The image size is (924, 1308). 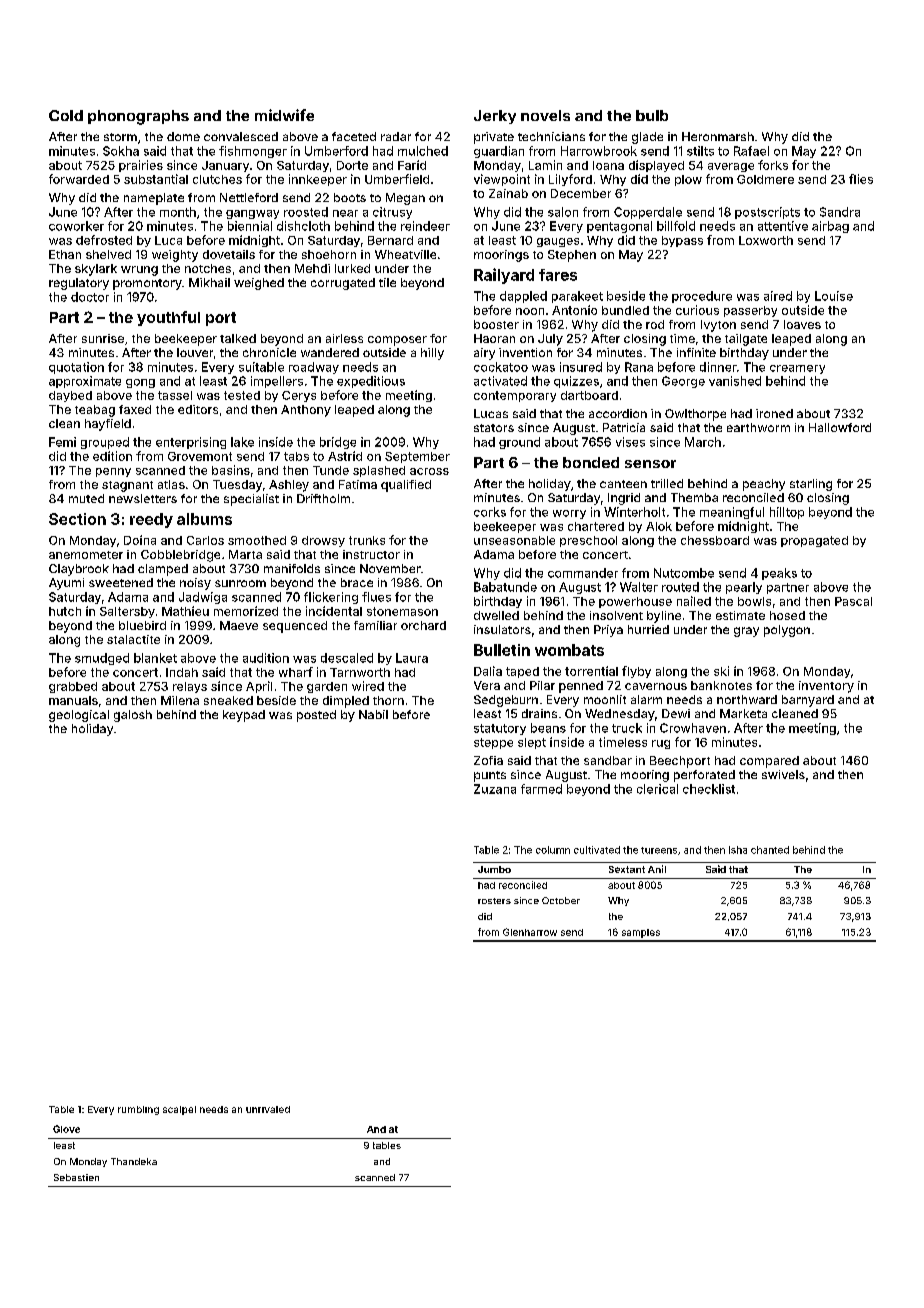 What do you see at coordinates (185, 611) in the document?
I see `Mathieu` at bounding box center [185, 611].
